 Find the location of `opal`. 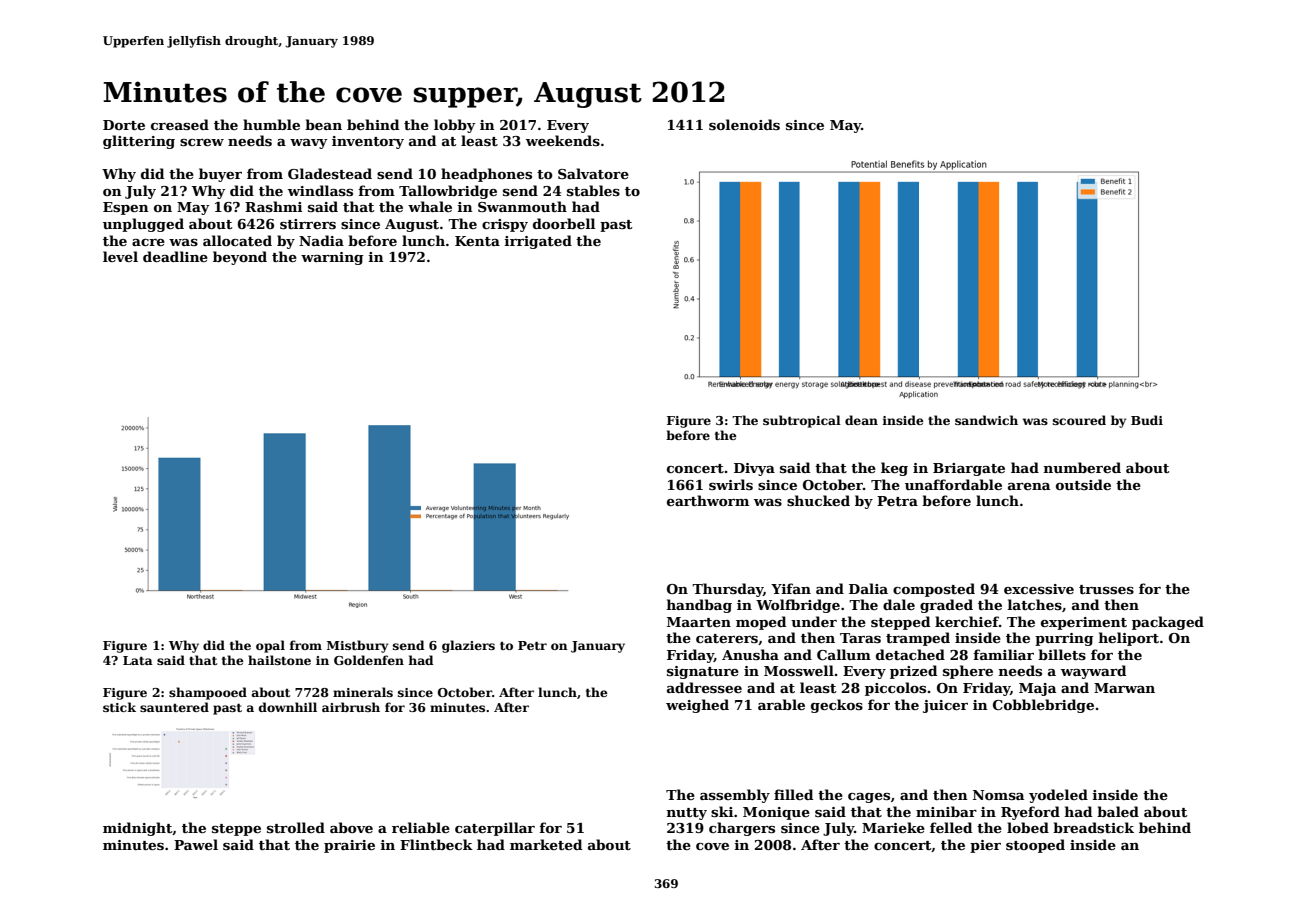

opal is located at coordinates (270, 646).
